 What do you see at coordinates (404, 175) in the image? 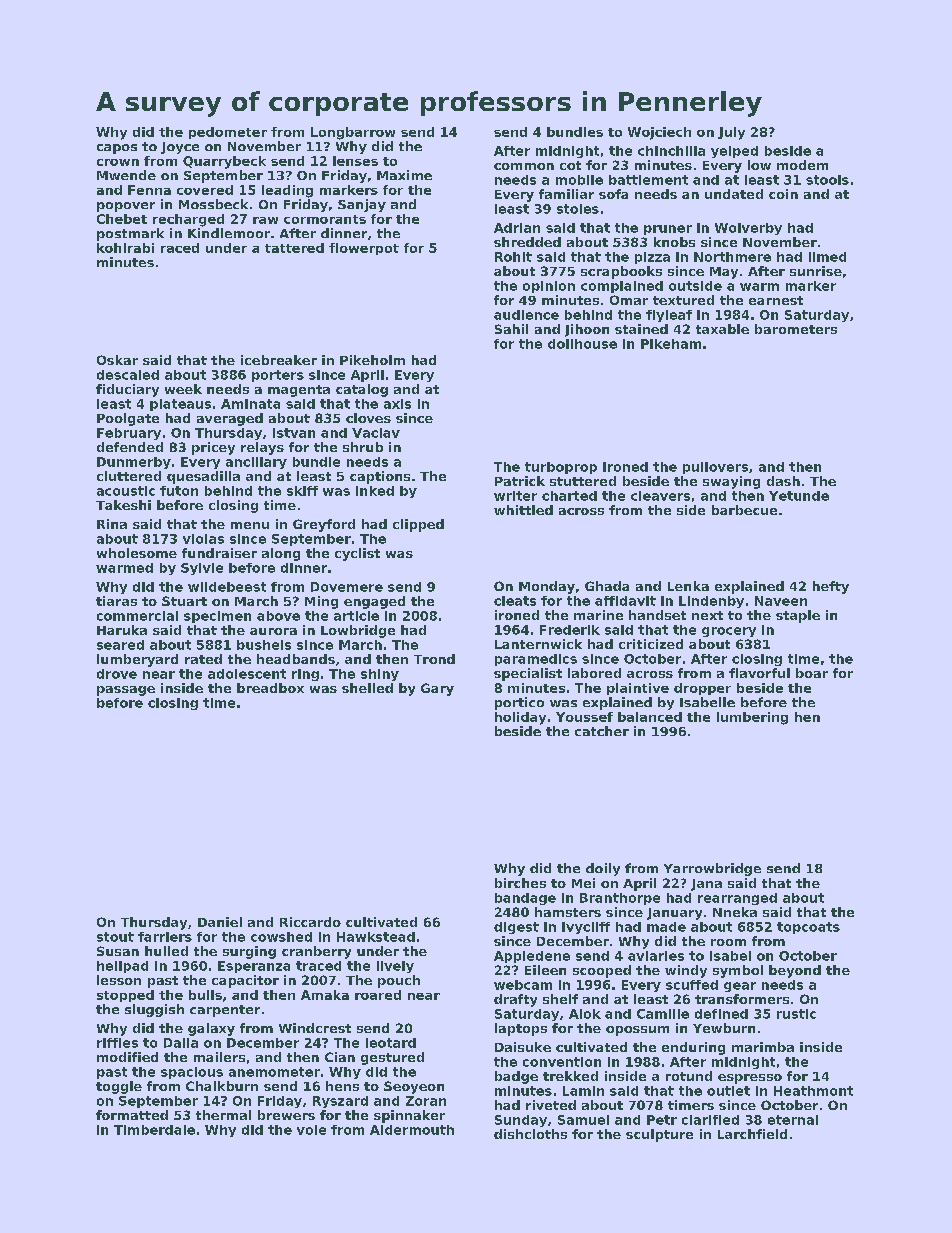
I see `Maxime` at bounding box center [404, 175].
